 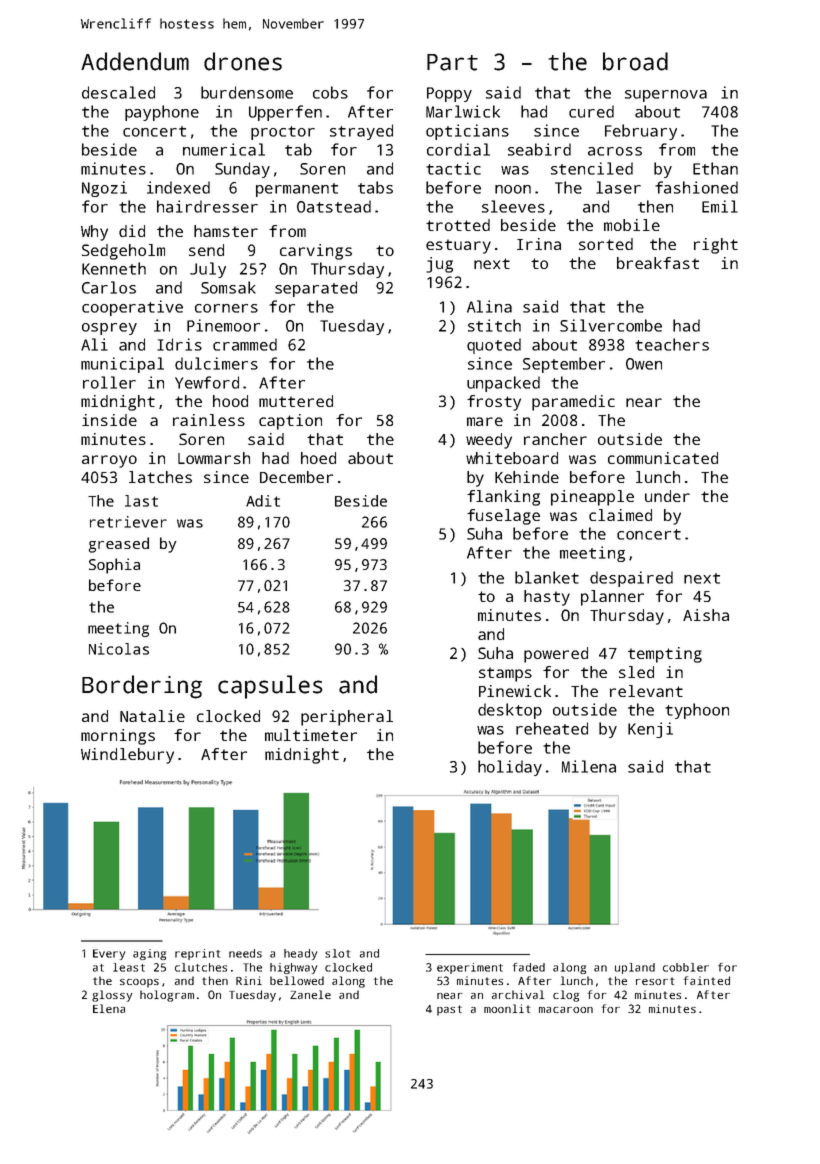 I want to click on Windlebury, so click(x=127, y=756).
